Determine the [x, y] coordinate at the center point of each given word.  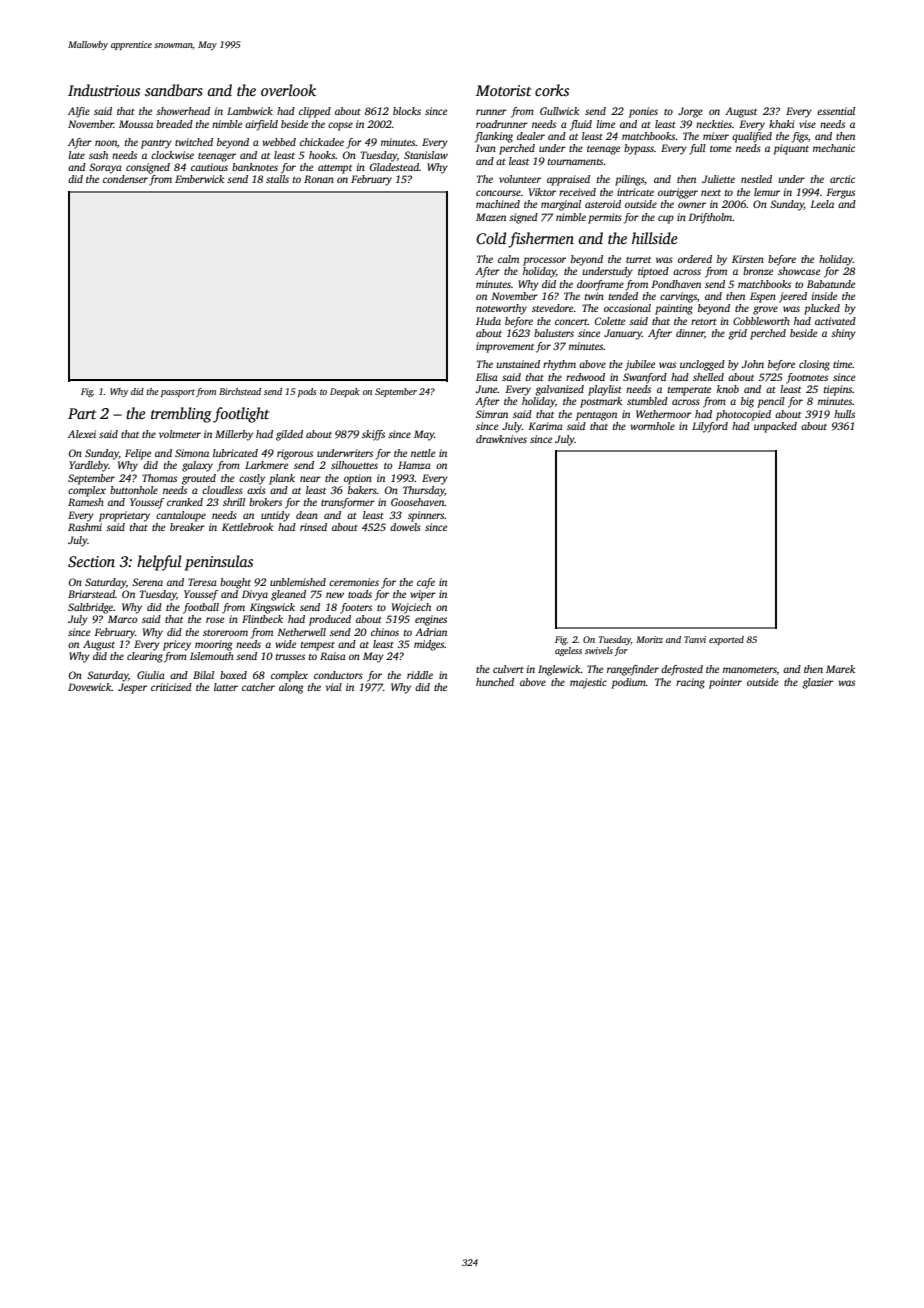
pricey [177, 645]
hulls [844, 414]
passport [178, 393]
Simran [492, 414]
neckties [714, 124]
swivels [599, 650]
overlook [288, 90]
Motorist [503, 90]
